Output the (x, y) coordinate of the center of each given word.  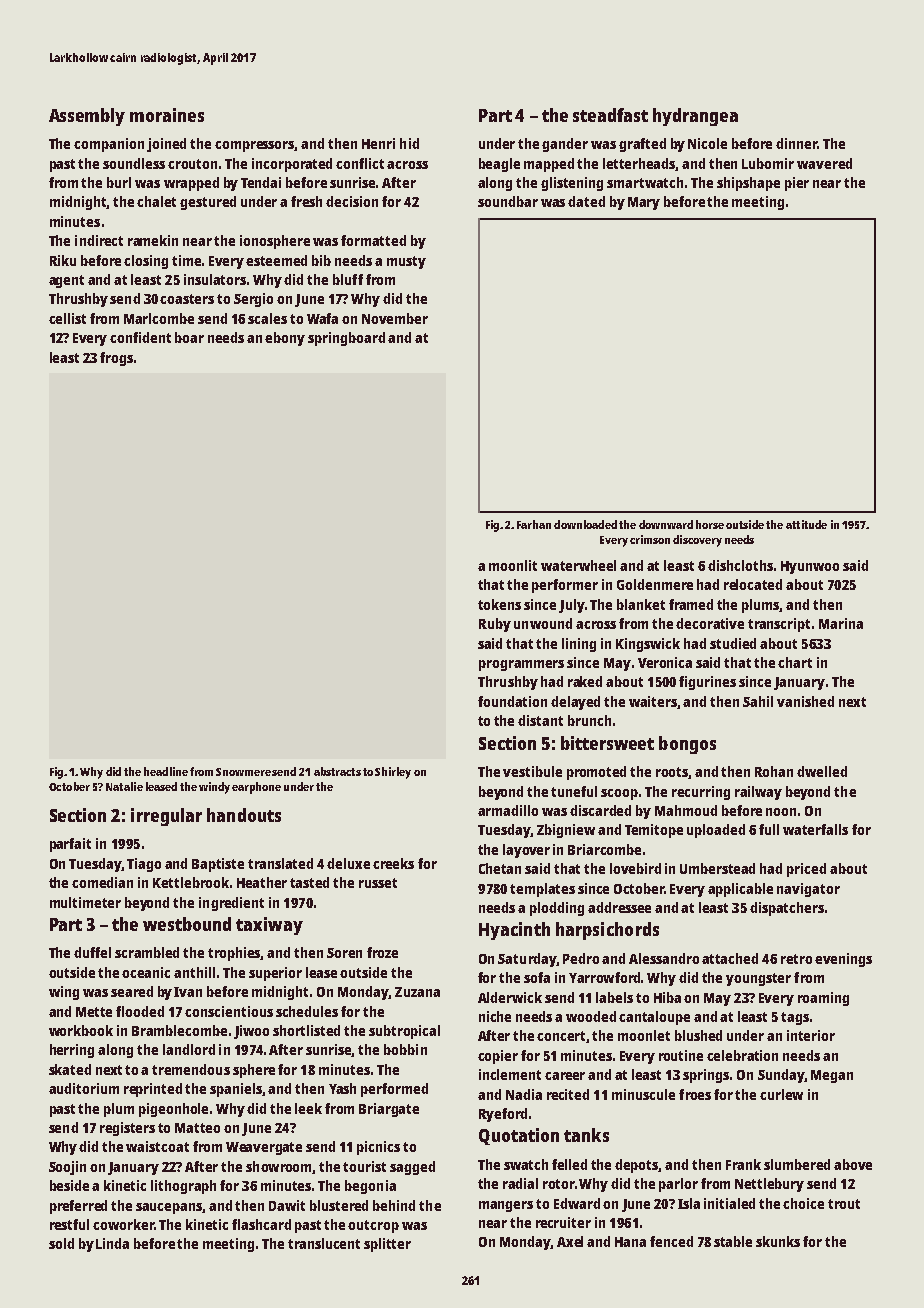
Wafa (322, 318)
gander (565, 145)
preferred (78, 1207)
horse (710, 524)
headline (166, 771)
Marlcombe (159, 318)
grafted (642, 145)
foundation (512, 701)
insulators (215, 279)
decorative (710, 623)
